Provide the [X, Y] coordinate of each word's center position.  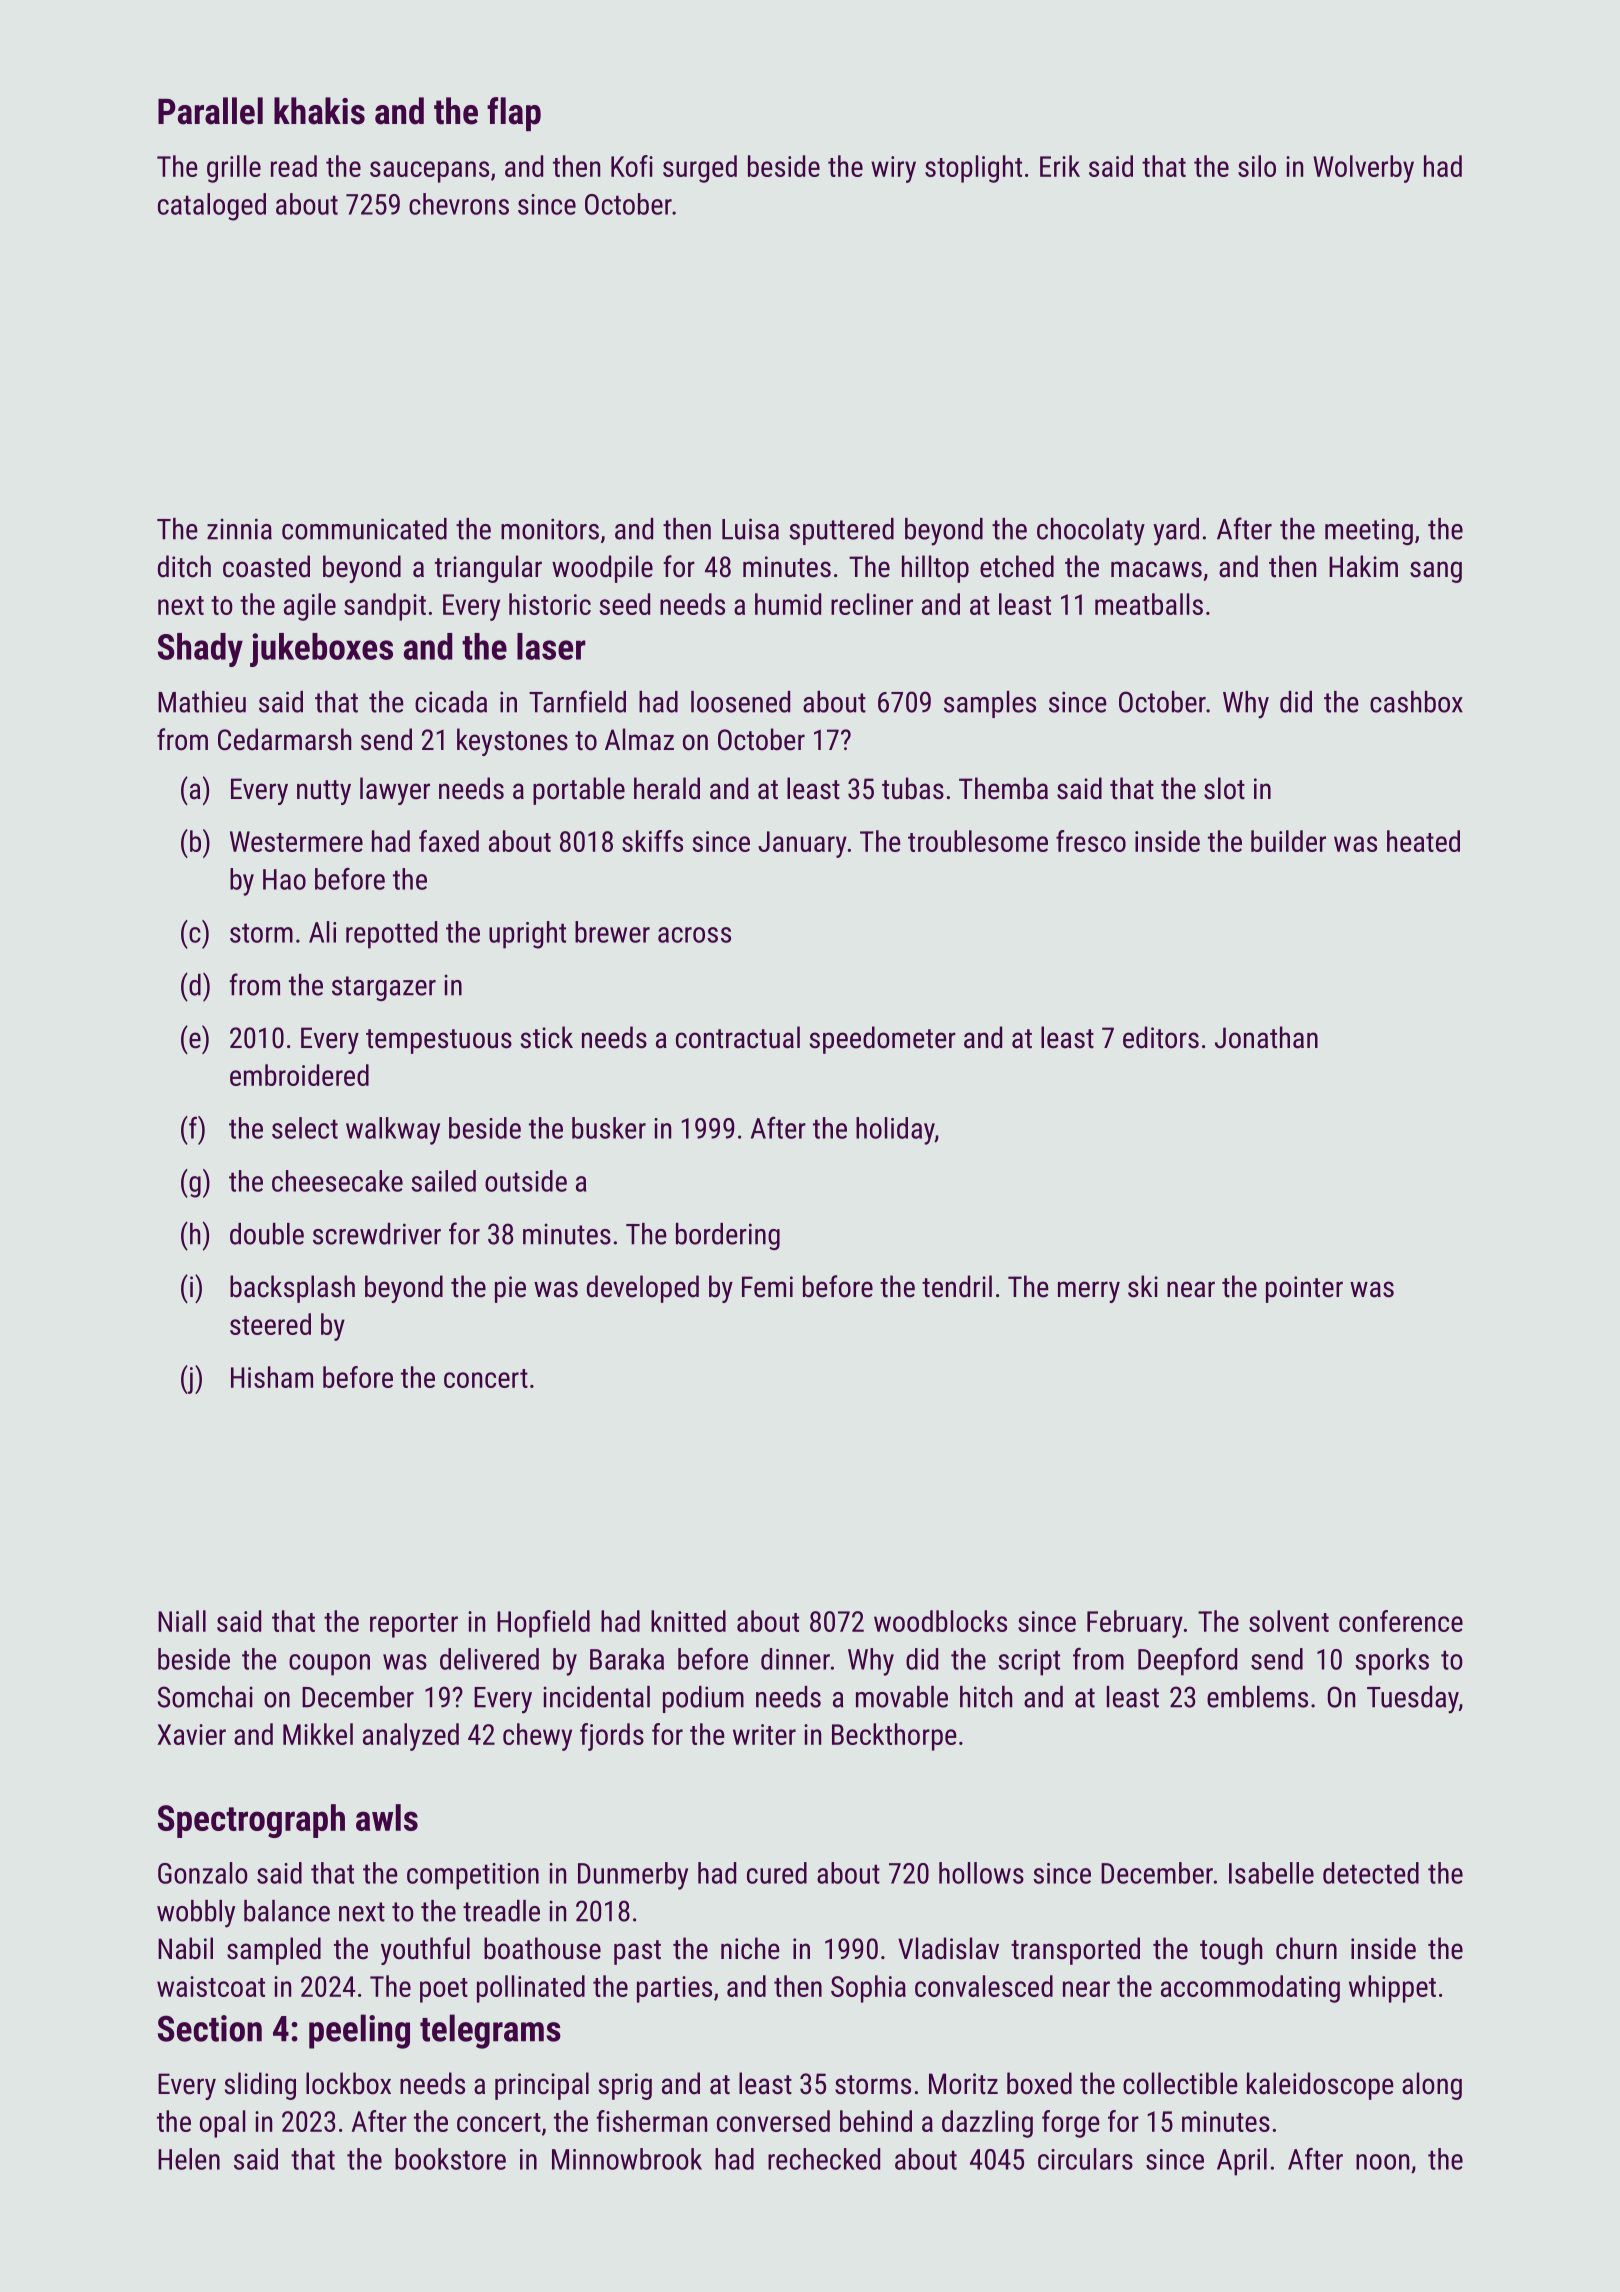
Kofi [632, 166]
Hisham [272, 1377]
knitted [688, 1621]
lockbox [348, 2083]
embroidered [299, 1075]
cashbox [1416, 702]
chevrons [459, 204]
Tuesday [1413, 1700]
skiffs [652, 841]
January [802, 844]
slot [1224, 788]
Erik [1060, 166]
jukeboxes [321, 650]
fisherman [651, 2121]
